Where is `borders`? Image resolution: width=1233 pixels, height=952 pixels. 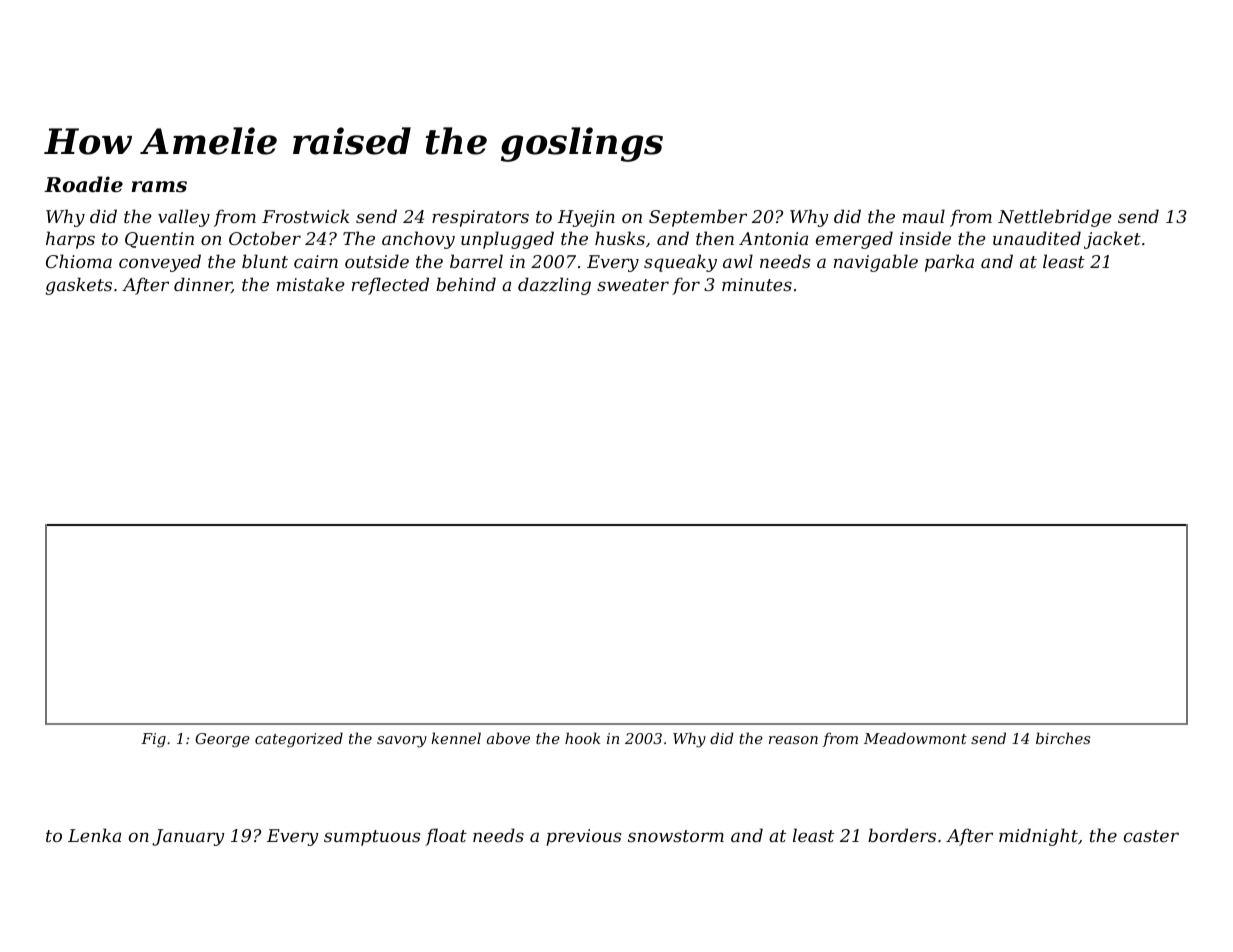 borders is located at coordinates (902, 835).
